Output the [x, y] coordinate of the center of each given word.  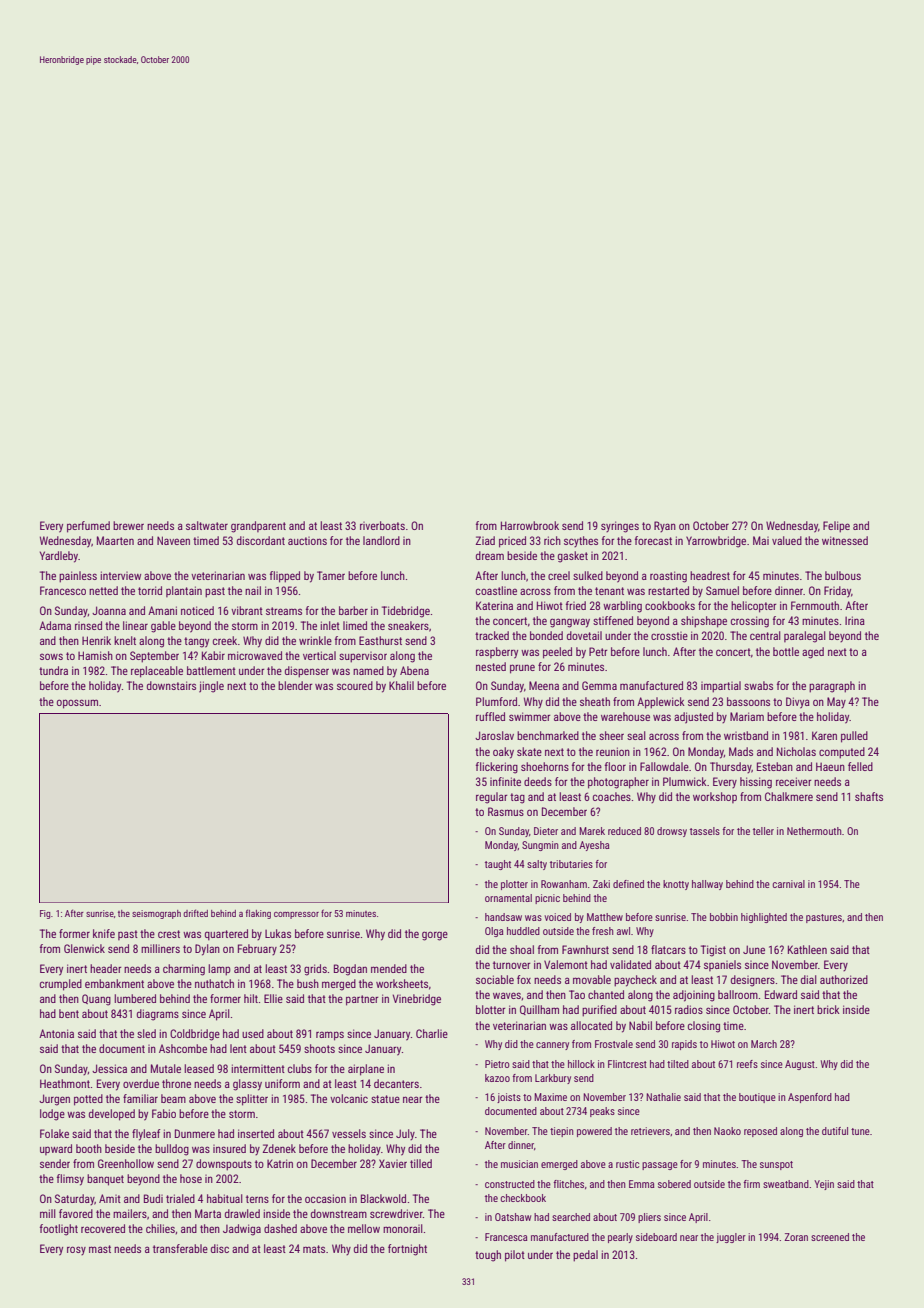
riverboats [382, 525]
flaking [258, 914]
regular [492, 798]
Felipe [836, 527]
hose [191, 1178]
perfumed [88, 527]
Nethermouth [814, 831]
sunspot [776, 1165]
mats [314, 1249]
